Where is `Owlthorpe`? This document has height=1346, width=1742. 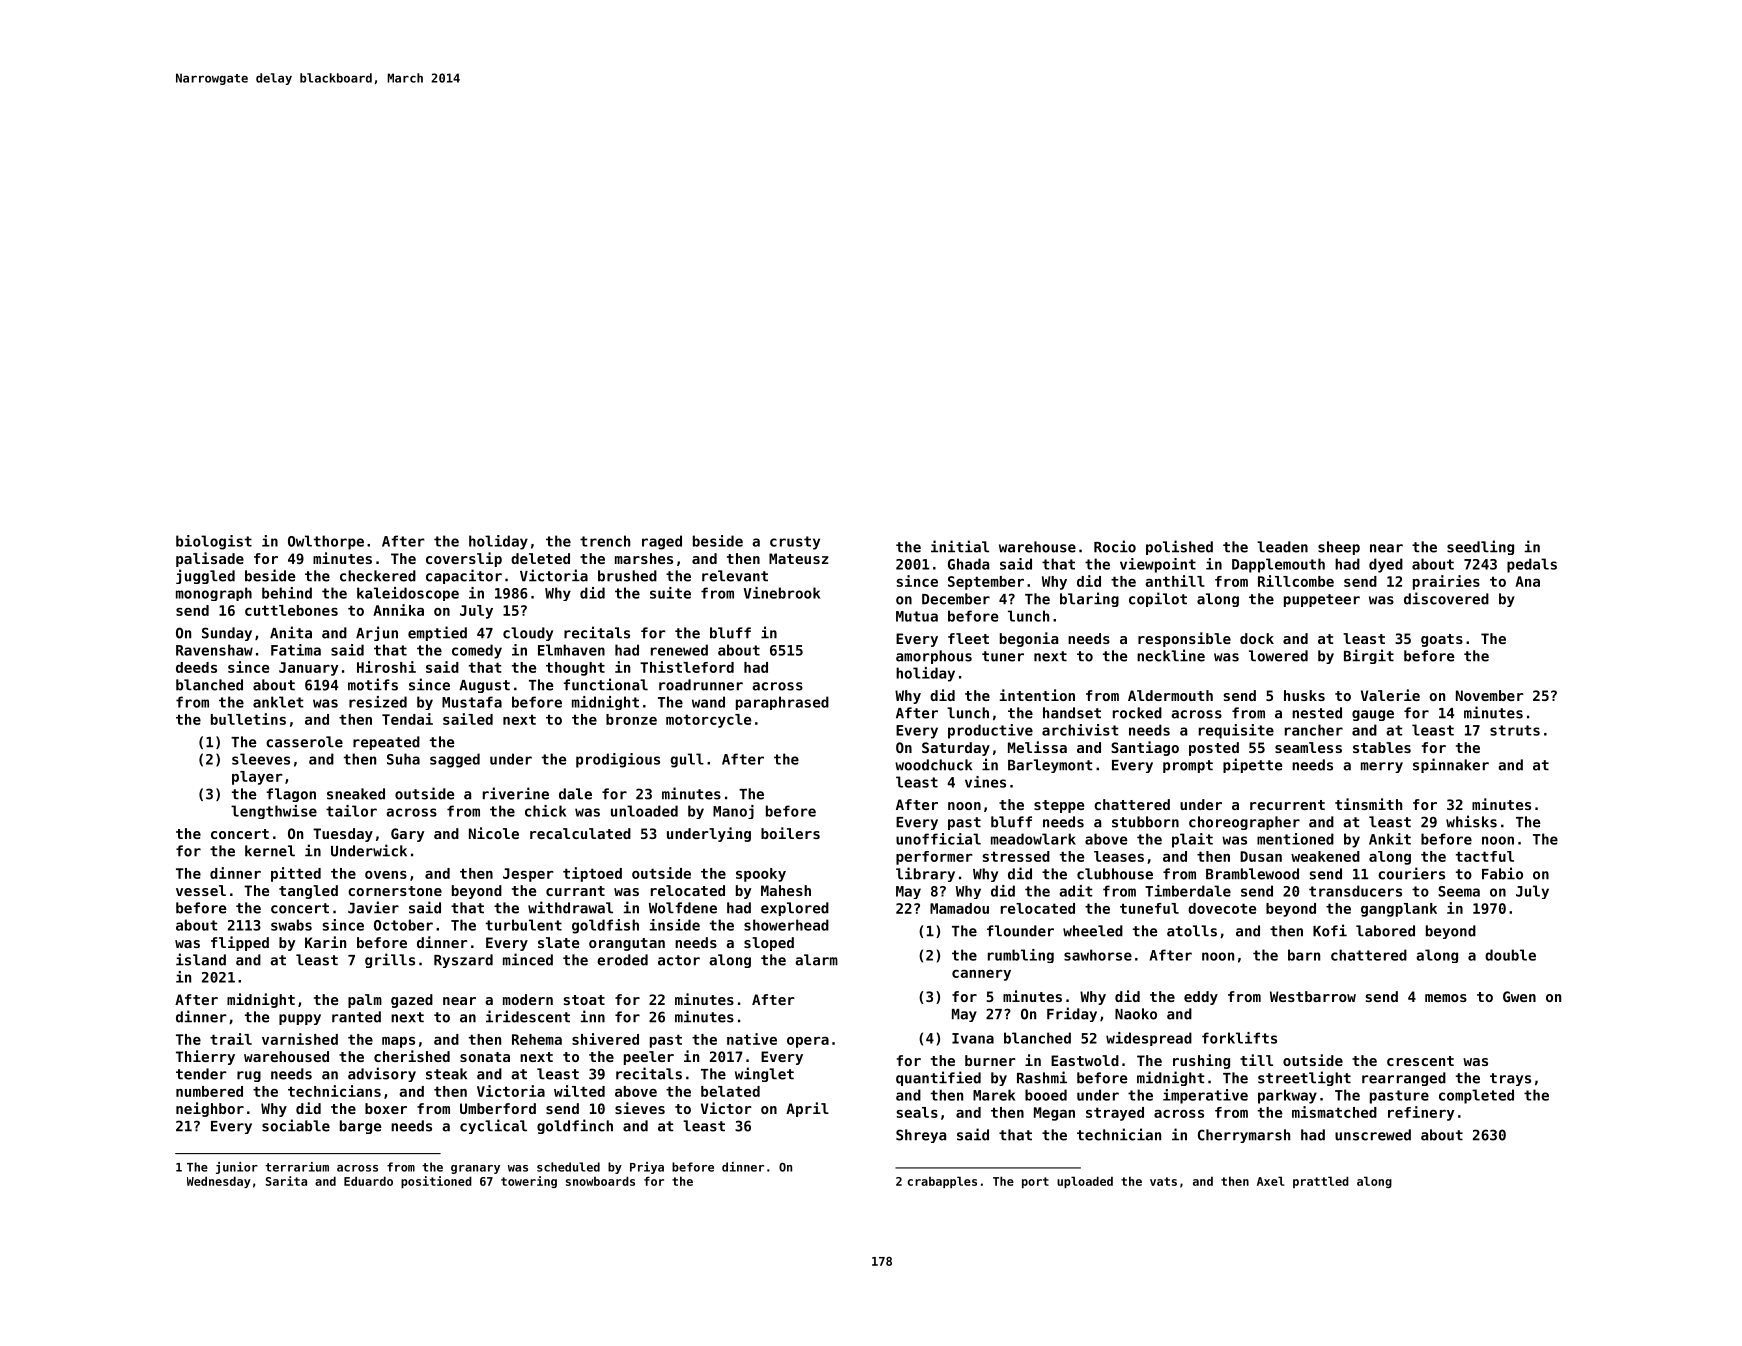
Owlthorpe is located at coordinates (326, 542).
